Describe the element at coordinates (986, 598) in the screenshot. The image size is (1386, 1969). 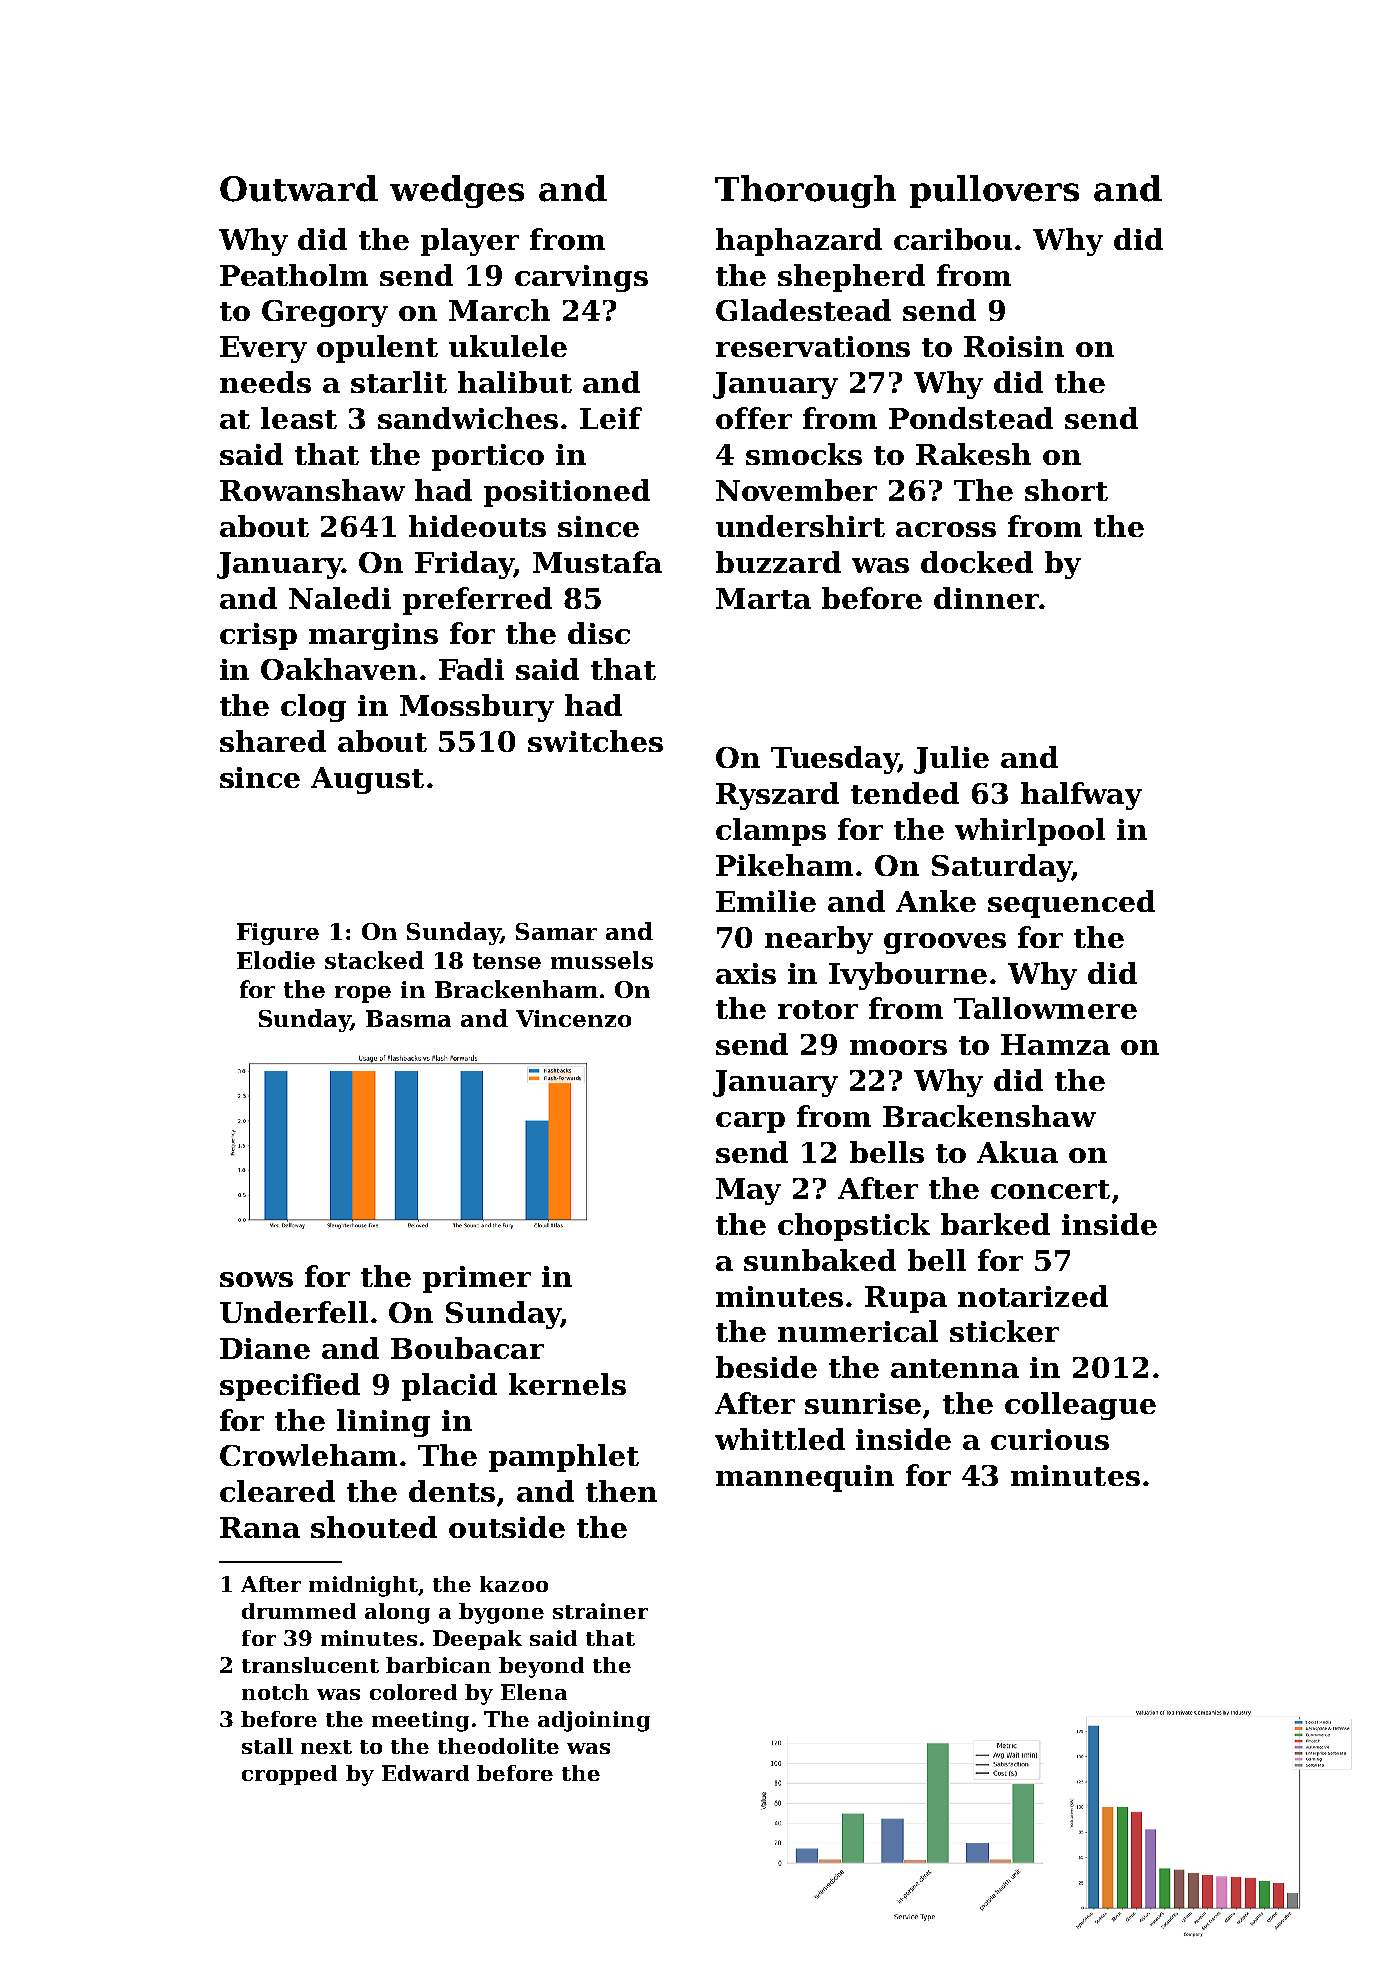
I see `dinner` at that location.
